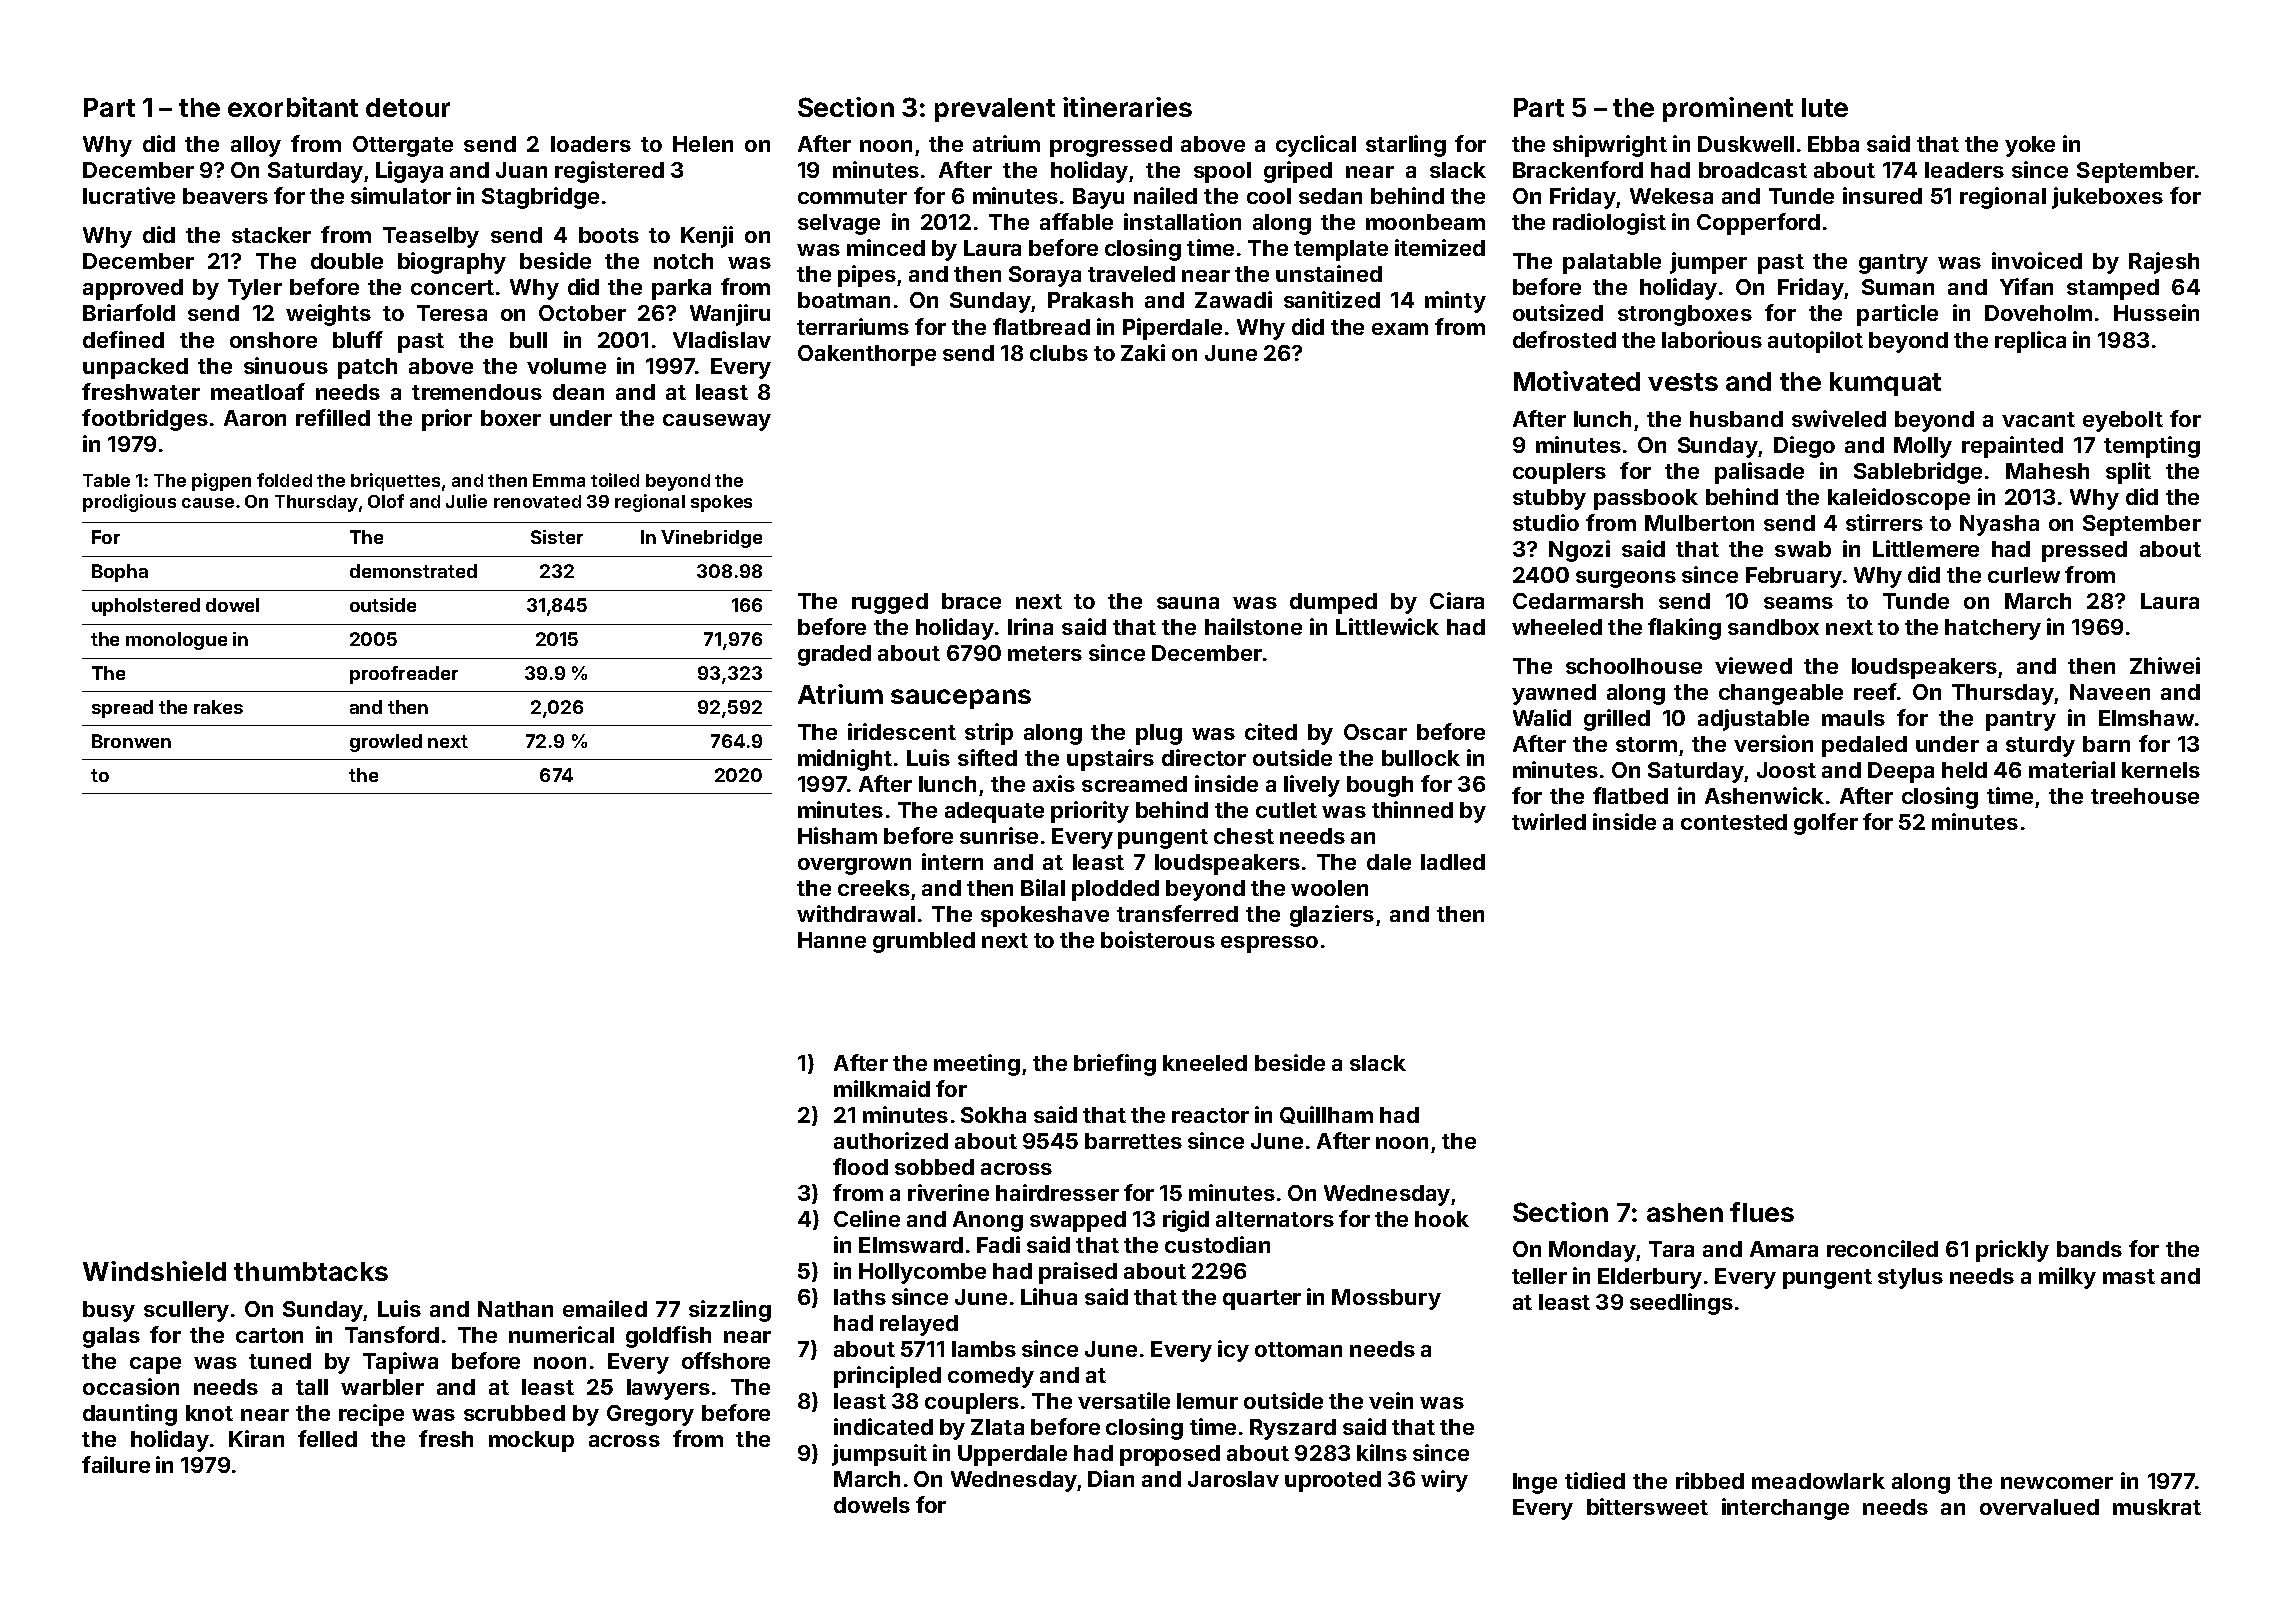 The image size is (2283, 1614). What do you see at coordinates (867, 355) in the screenshot?
I see `Oakenthorpe` at bounding box center [867, 355].
